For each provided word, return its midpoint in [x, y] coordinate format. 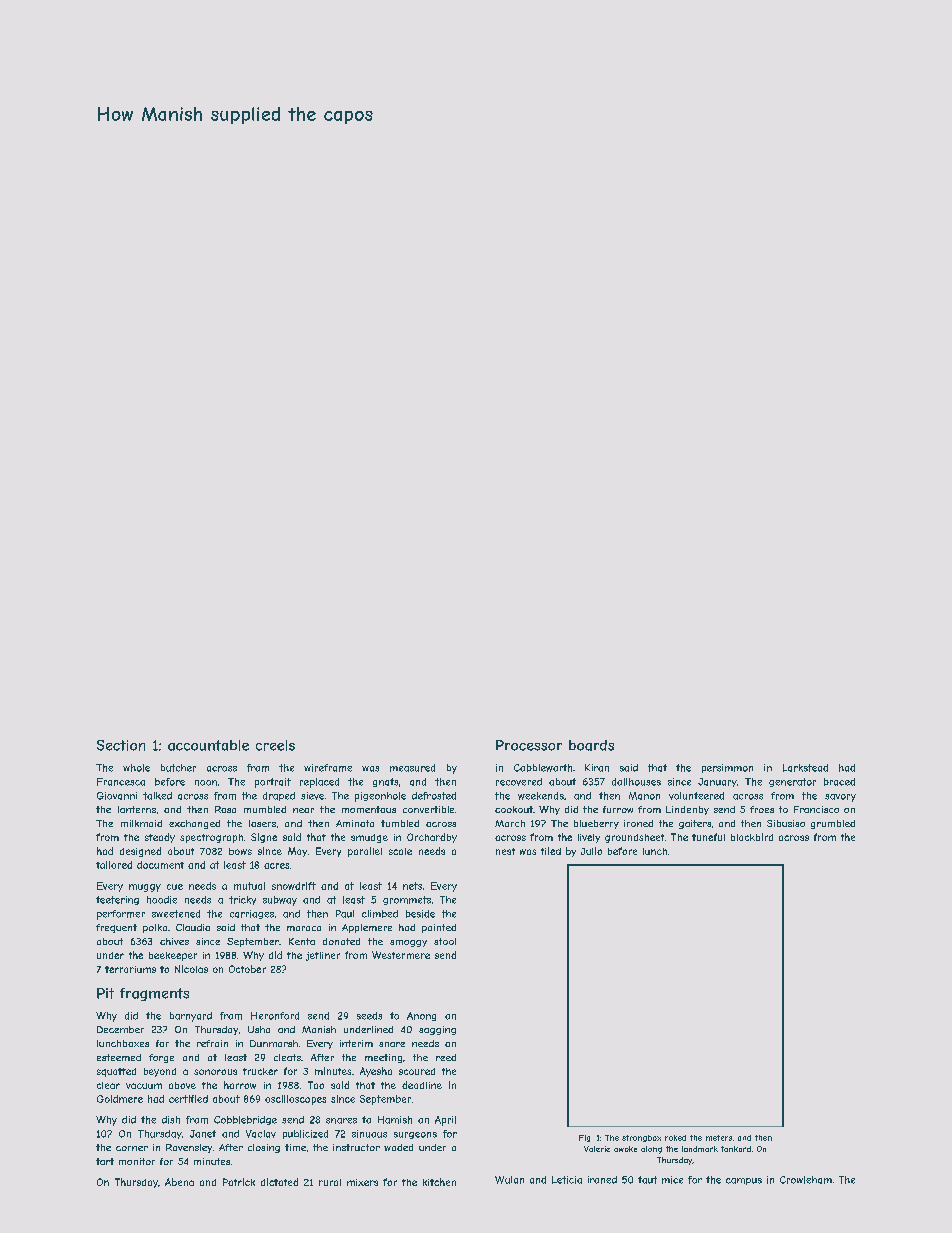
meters [719, 1138]
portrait [273, 783]
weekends [541, 796]
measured [412, 768]
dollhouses [636, 782]
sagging [437, 1030]
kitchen [439, 1182]
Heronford [275, 1016]
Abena [179, 1182]
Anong [421, 1016]
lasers [262, 823]
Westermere [401, 955]
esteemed [119, 1057]
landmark [700, 1149]
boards [591, 745]
